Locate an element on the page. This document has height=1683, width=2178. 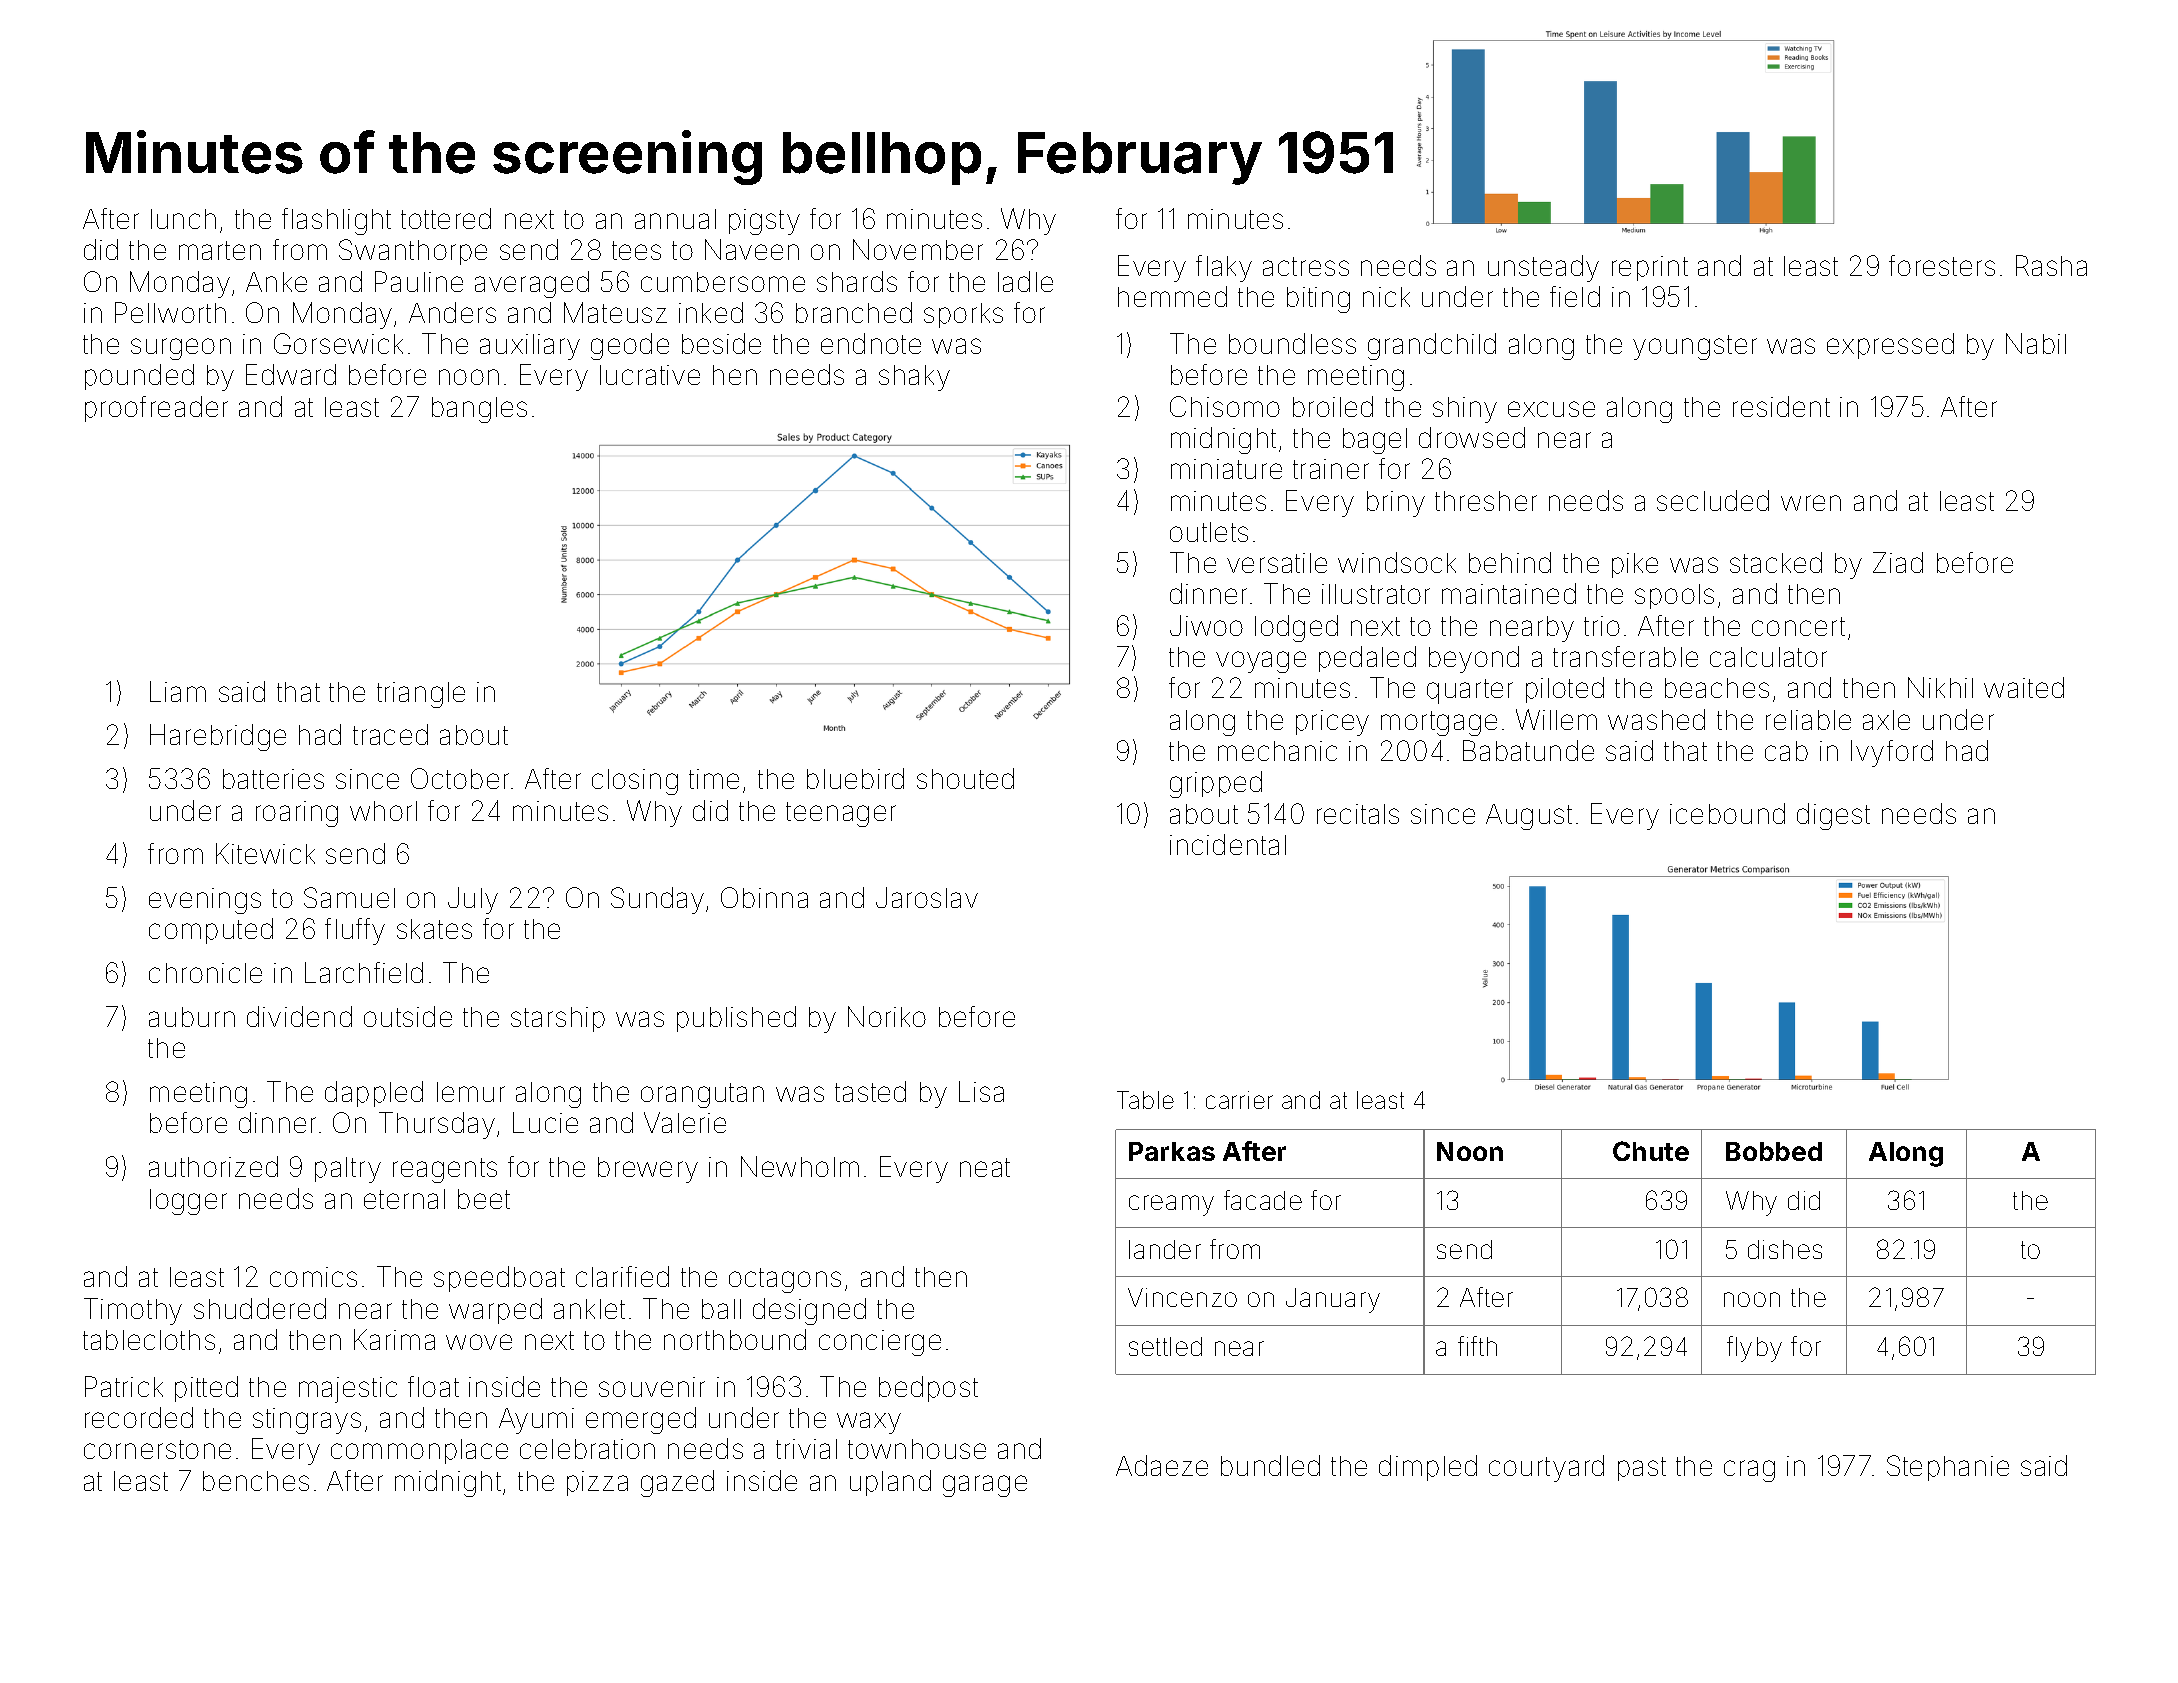
proofreader is located at coordinates (156, 409).
